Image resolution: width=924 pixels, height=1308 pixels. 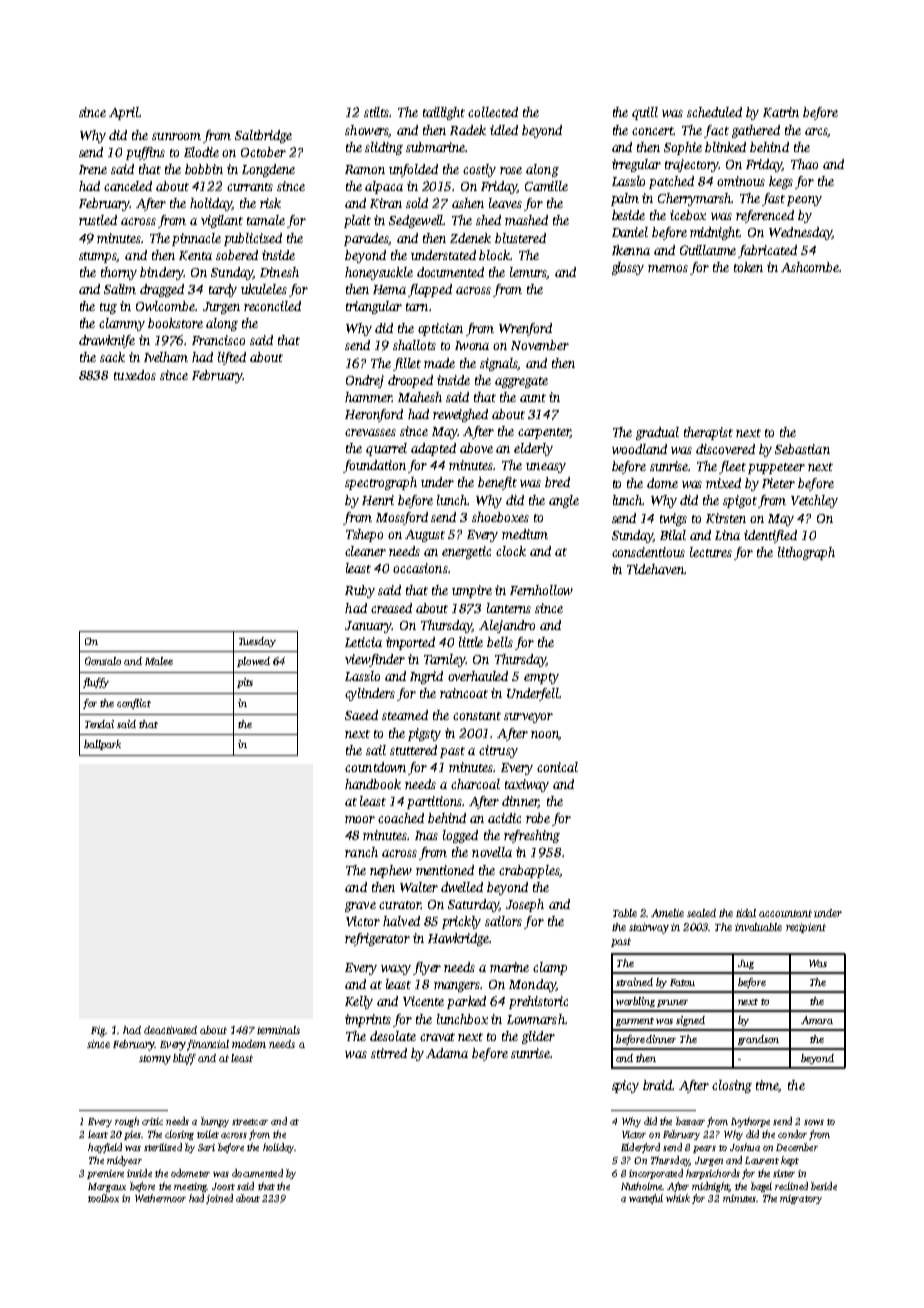 What do you see at coordinates (723, 483) in the document?
I see `mixed` at bounding box center [723, 483].
